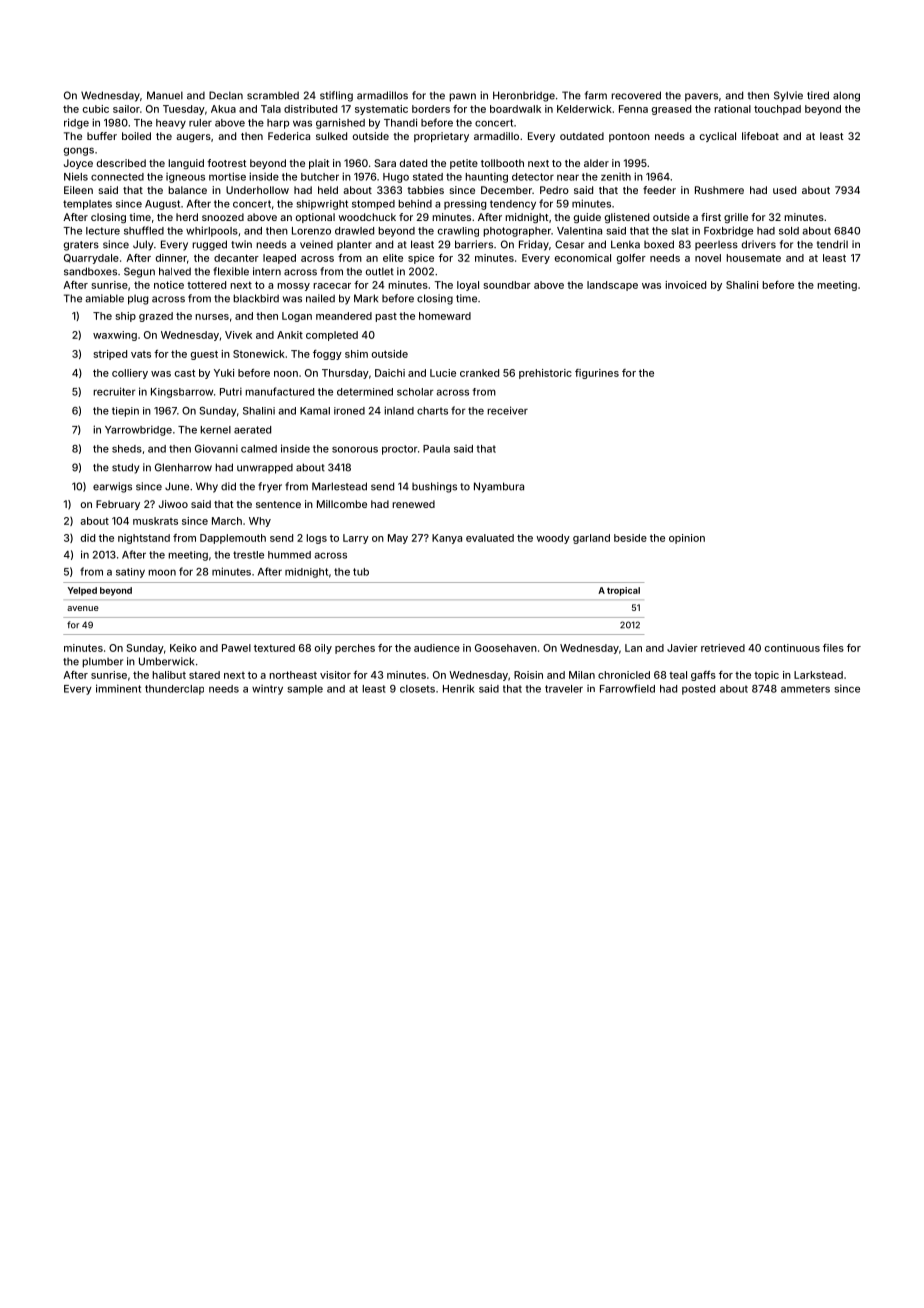 The width and height of the screenshot is (924, 1308). Describe the element at coordinates (186, 164) in the screenshot. I see `languid` at that location.
